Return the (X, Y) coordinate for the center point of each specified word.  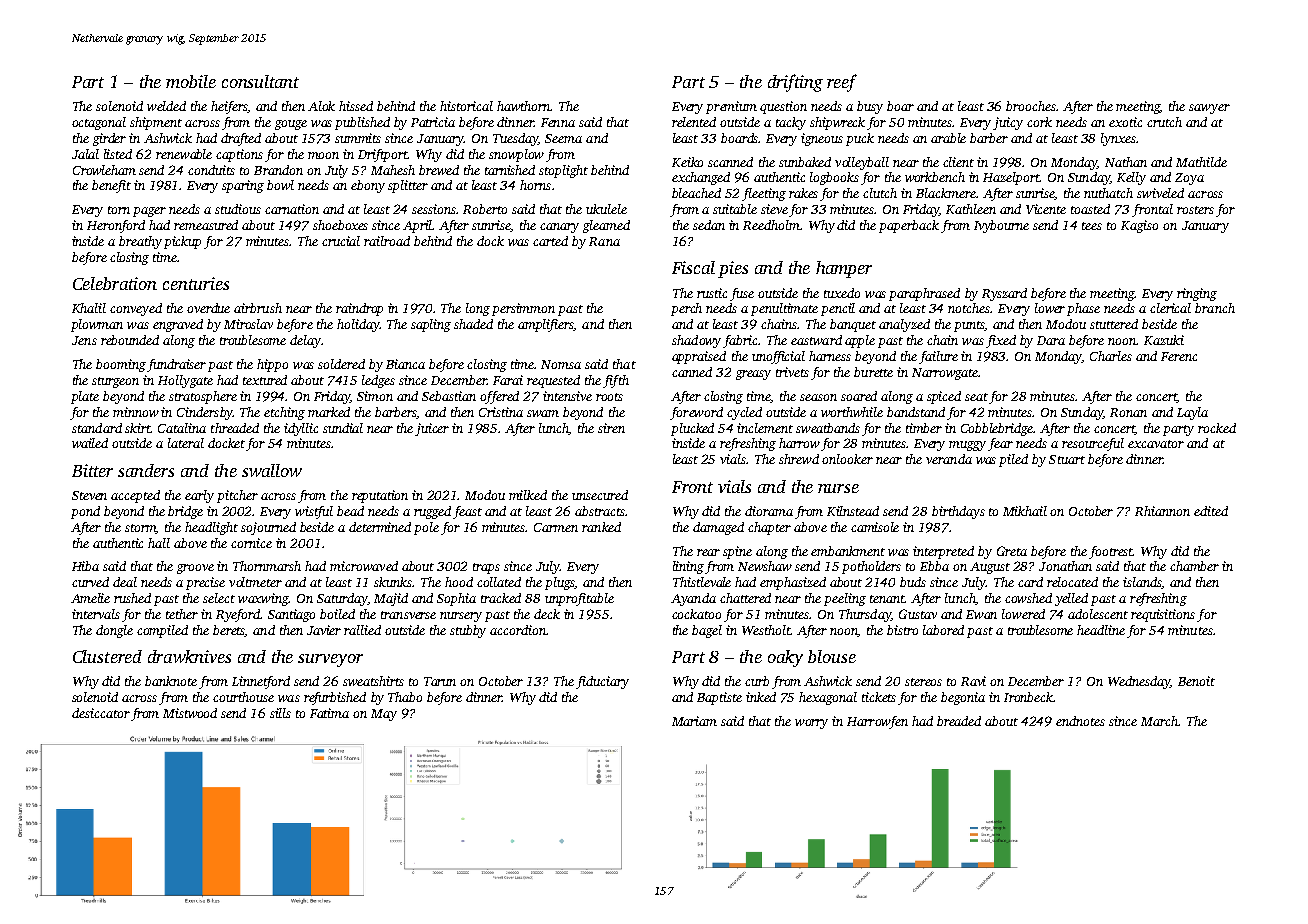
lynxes (1118, 139)
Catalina (182, 428)
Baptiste (719, 698)
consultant (260, 81)
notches (969, 308)
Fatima (329, 713)
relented (694, 122)
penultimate (784, 309)
